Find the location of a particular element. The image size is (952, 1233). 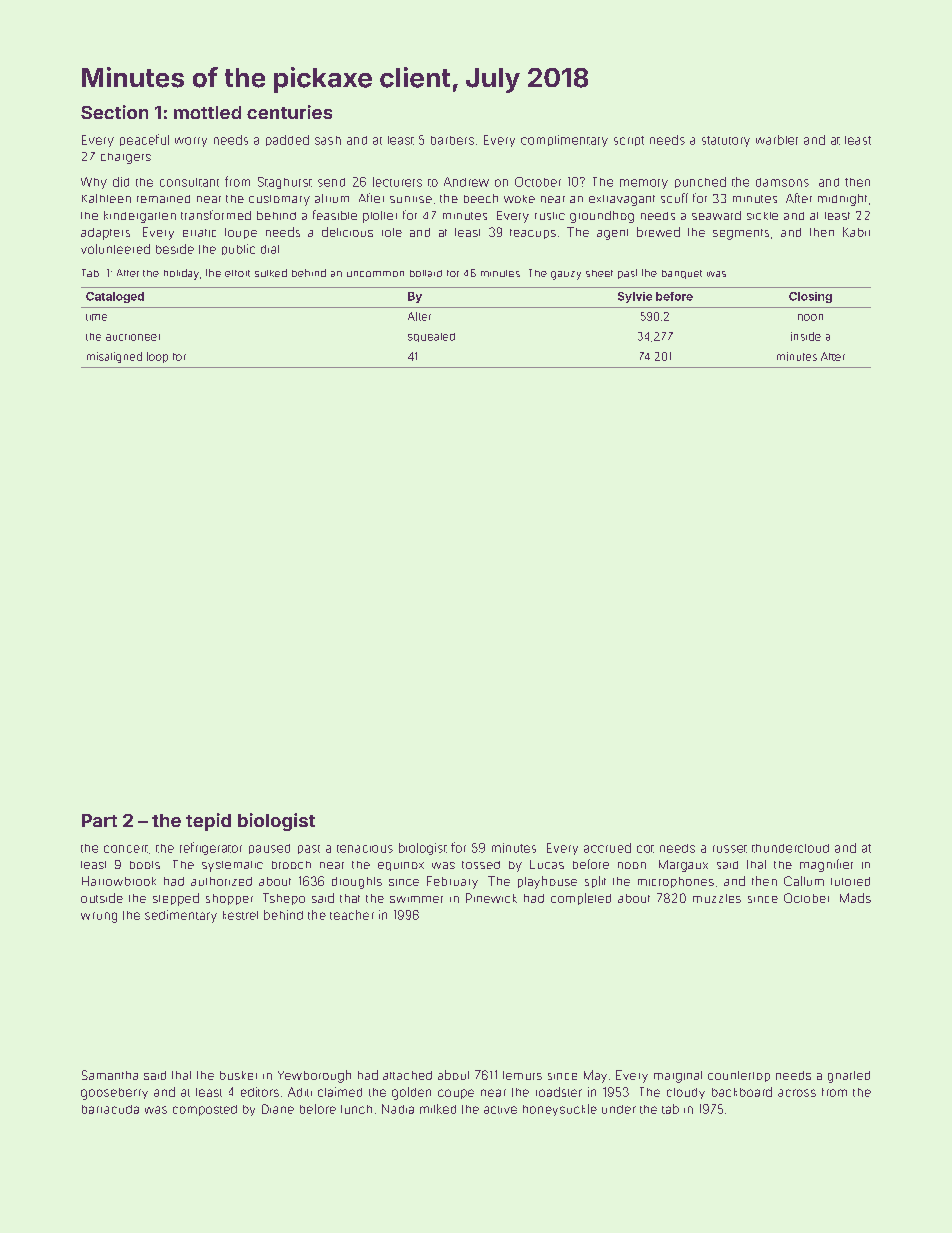

gnarled is located at coordinates (849, 1077).
